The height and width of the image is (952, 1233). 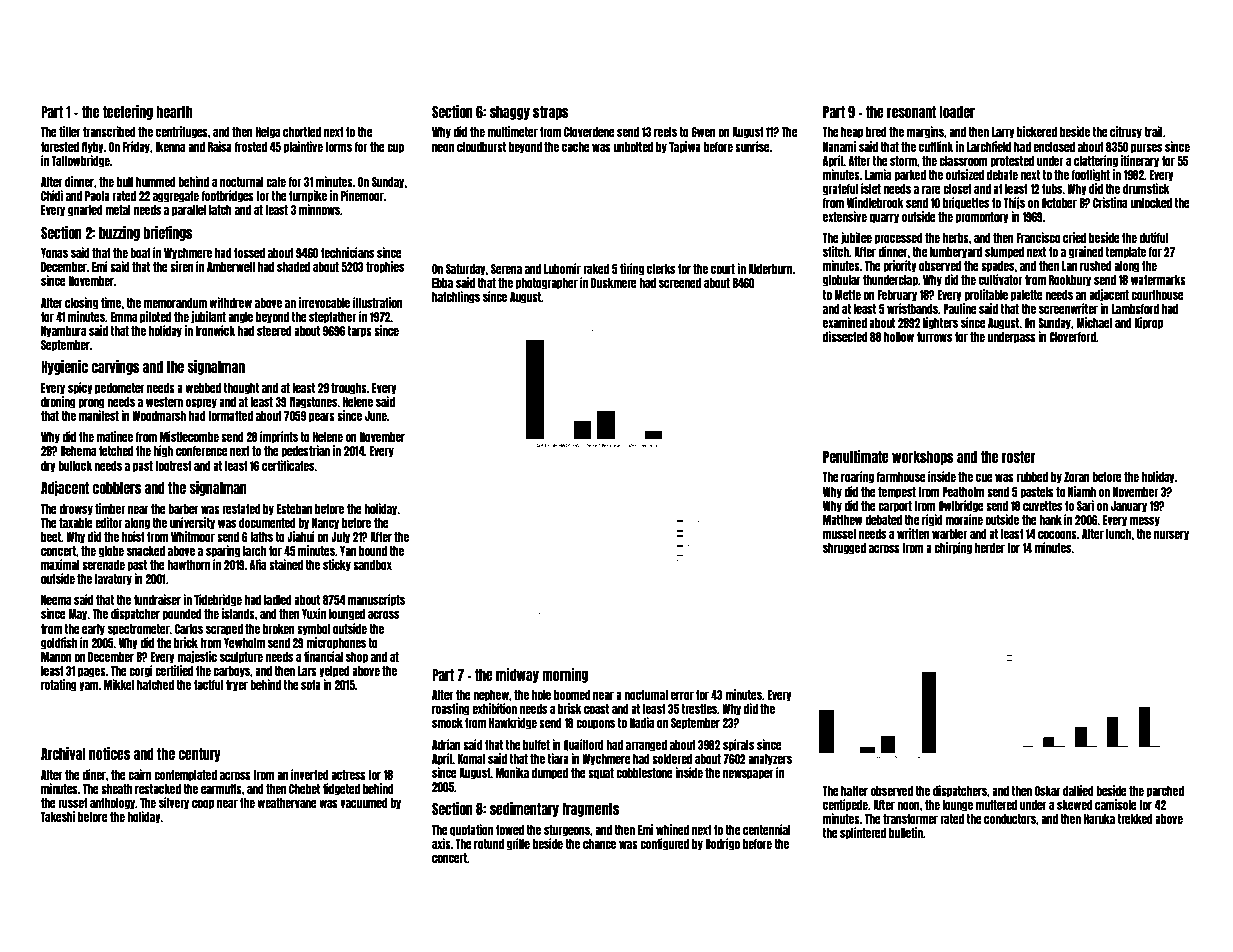 What do you see at coordinates (1094, 322) in the image?
I see `Michael` at bounding box center [1094, 322].
